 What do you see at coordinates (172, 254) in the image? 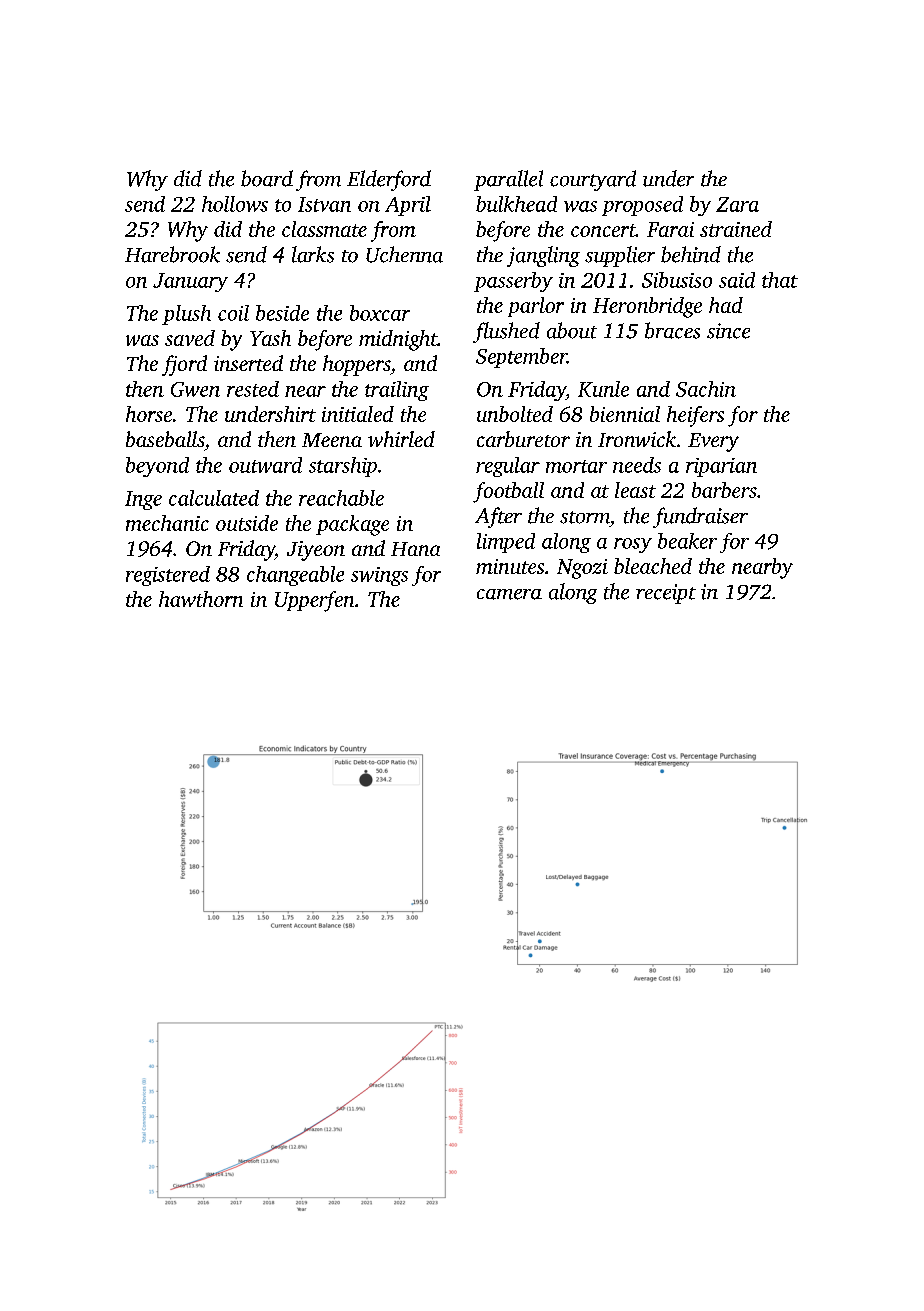
I see `Harebrook` at bounding box center [172, 254].
